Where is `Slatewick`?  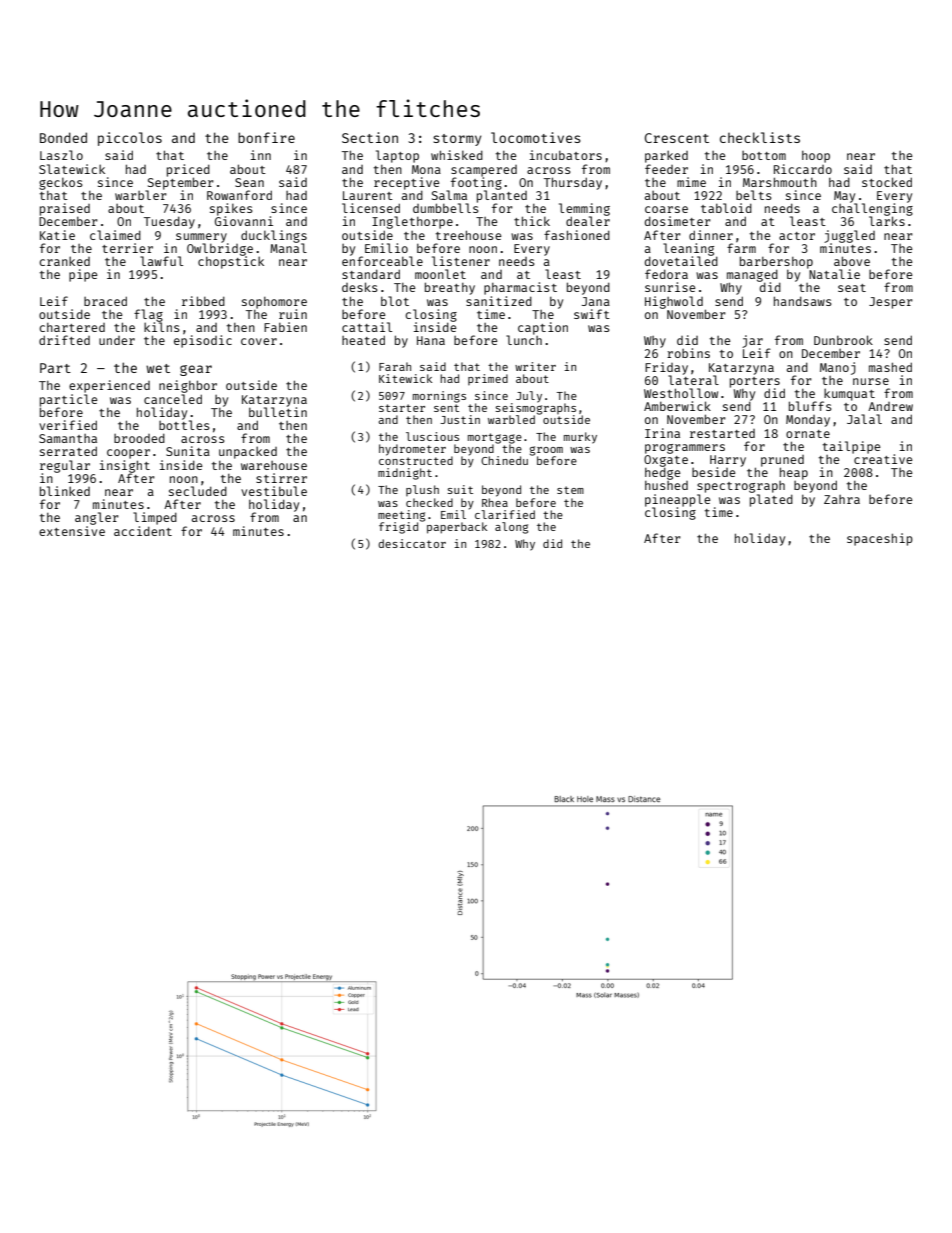
Slatewick is located at coordinates (72, 169).
